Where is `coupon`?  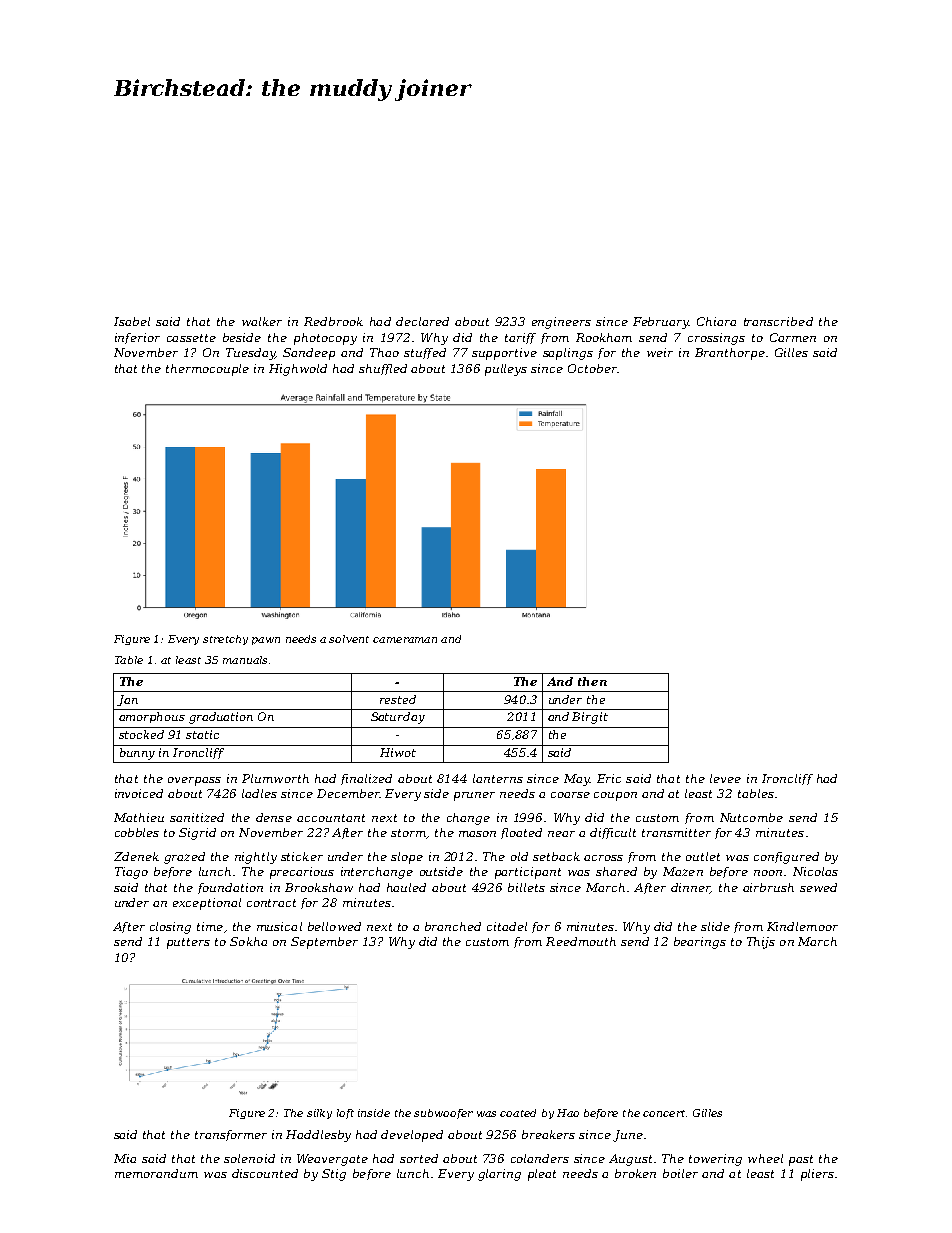
coupon is located at coordinates (615, 796).
